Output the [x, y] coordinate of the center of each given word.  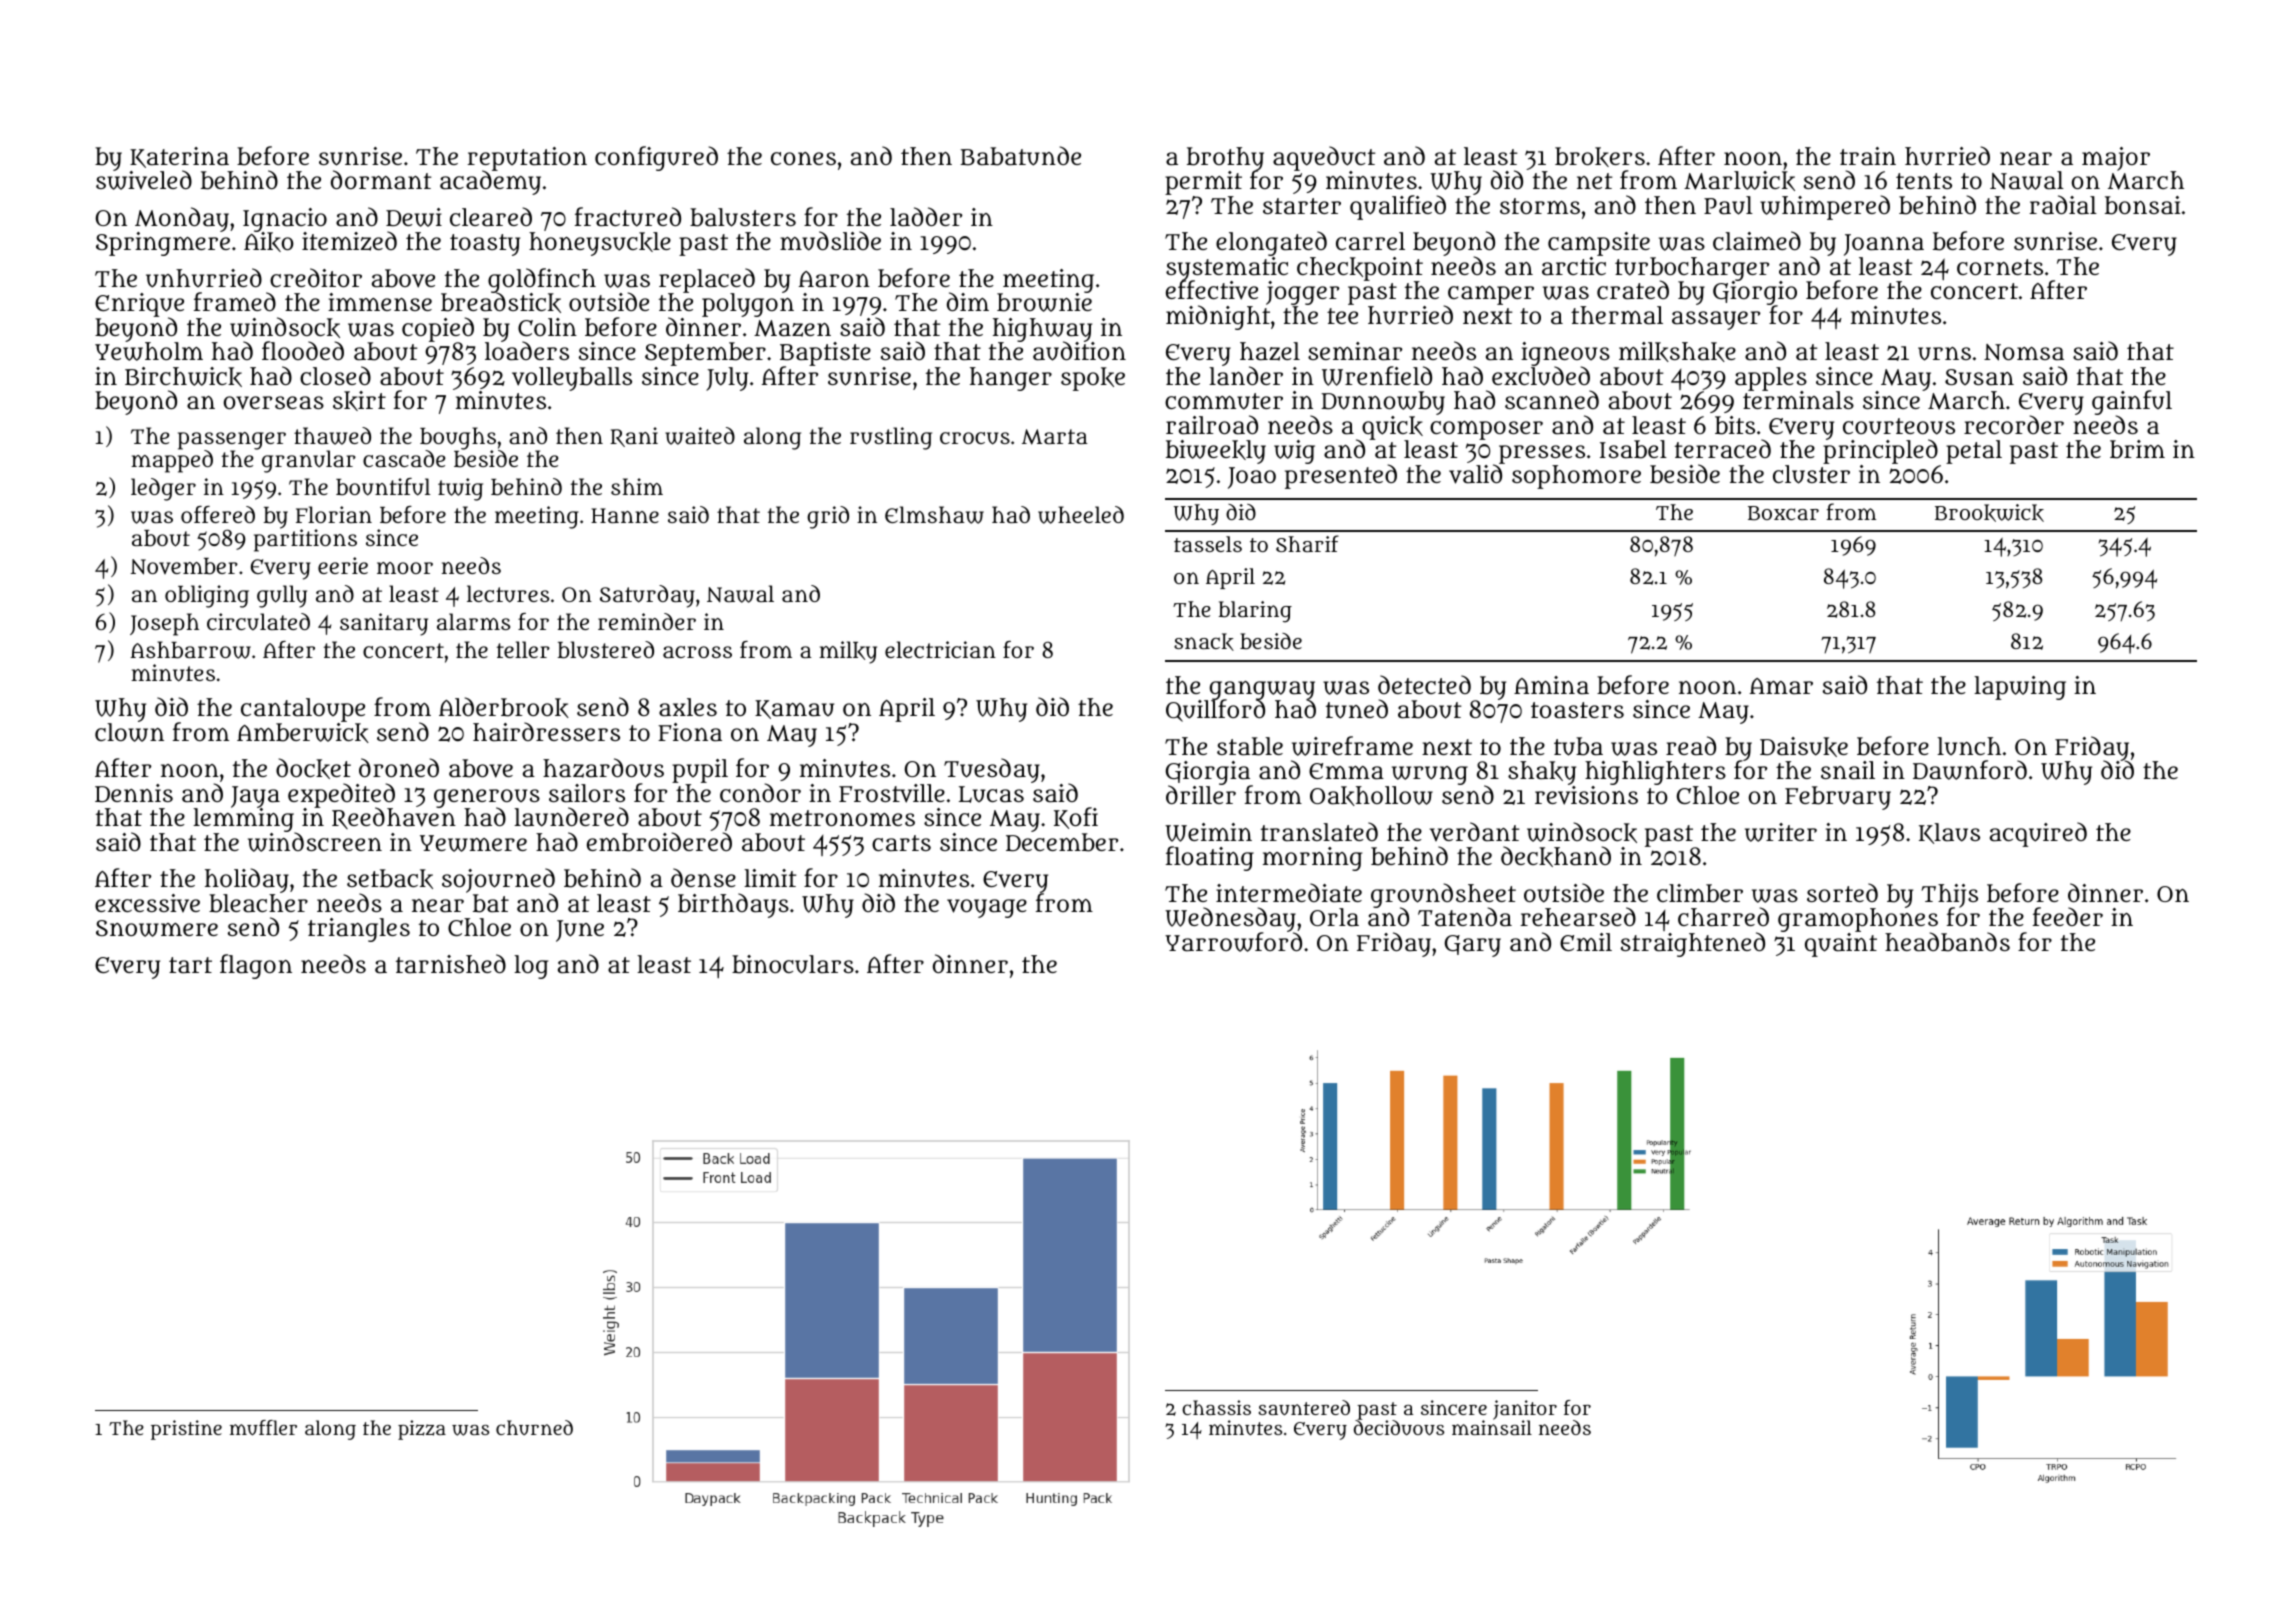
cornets [2000, 267]
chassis [1216, 1407]
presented [1341, 477]
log [531, 967]
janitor [1525, 1410]
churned [534, 1427]
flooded [303, 350]
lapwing [2020, 688]
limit [770, 878]
